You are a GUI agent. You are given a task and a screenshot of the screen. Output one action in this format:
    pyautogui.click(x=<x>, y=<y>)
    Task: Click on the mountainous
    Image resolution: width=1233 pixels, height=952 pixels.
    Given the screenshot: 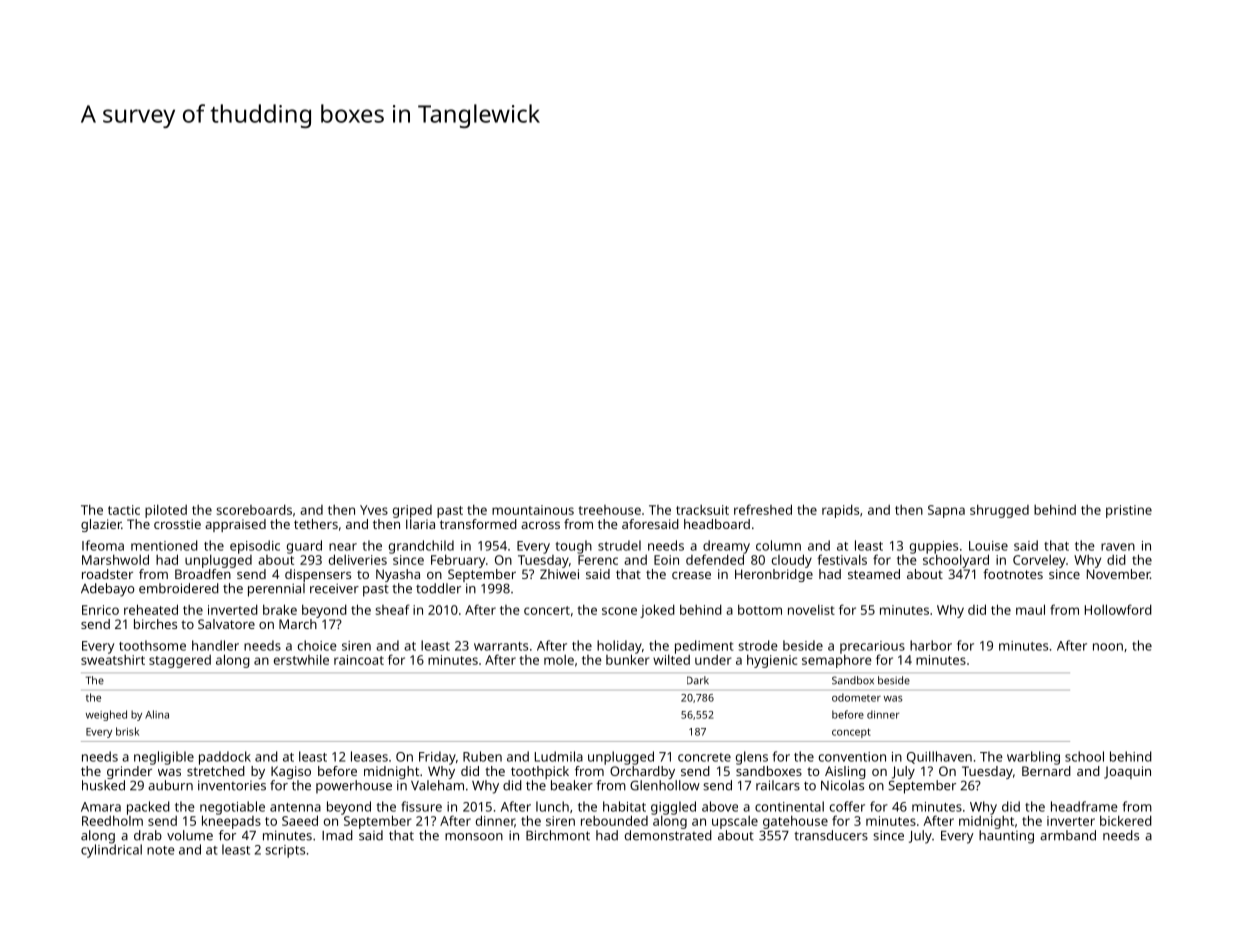 What is the action you would take?
    pyautogui.click(x=533, y=510)
